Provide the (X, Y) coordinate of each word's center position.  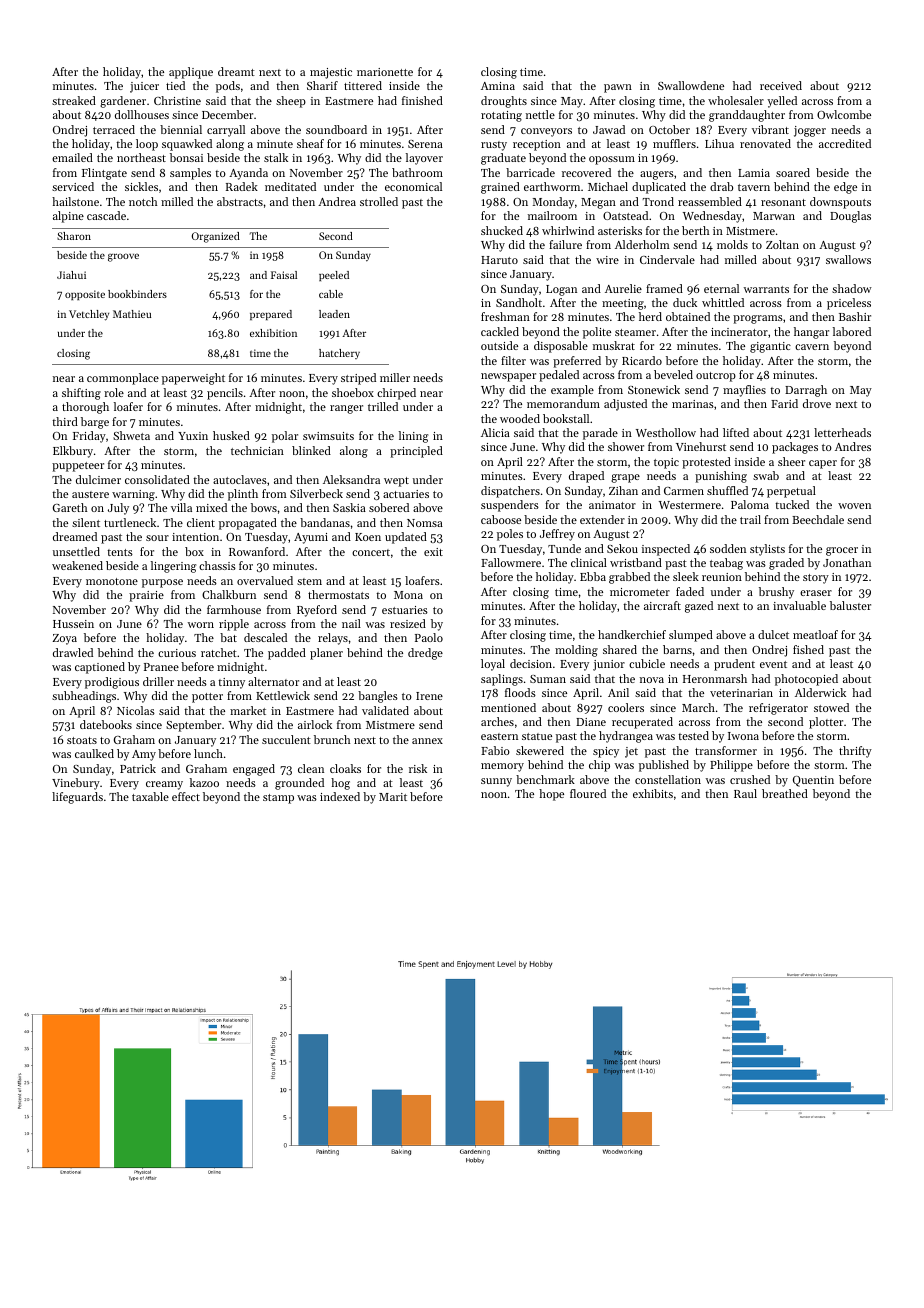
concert (371, 552)
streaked (74, 100)
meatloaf (815, 634)
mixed (211, 507)
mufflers (674, 143)
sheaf (310, 143)
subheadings (84, 697)
